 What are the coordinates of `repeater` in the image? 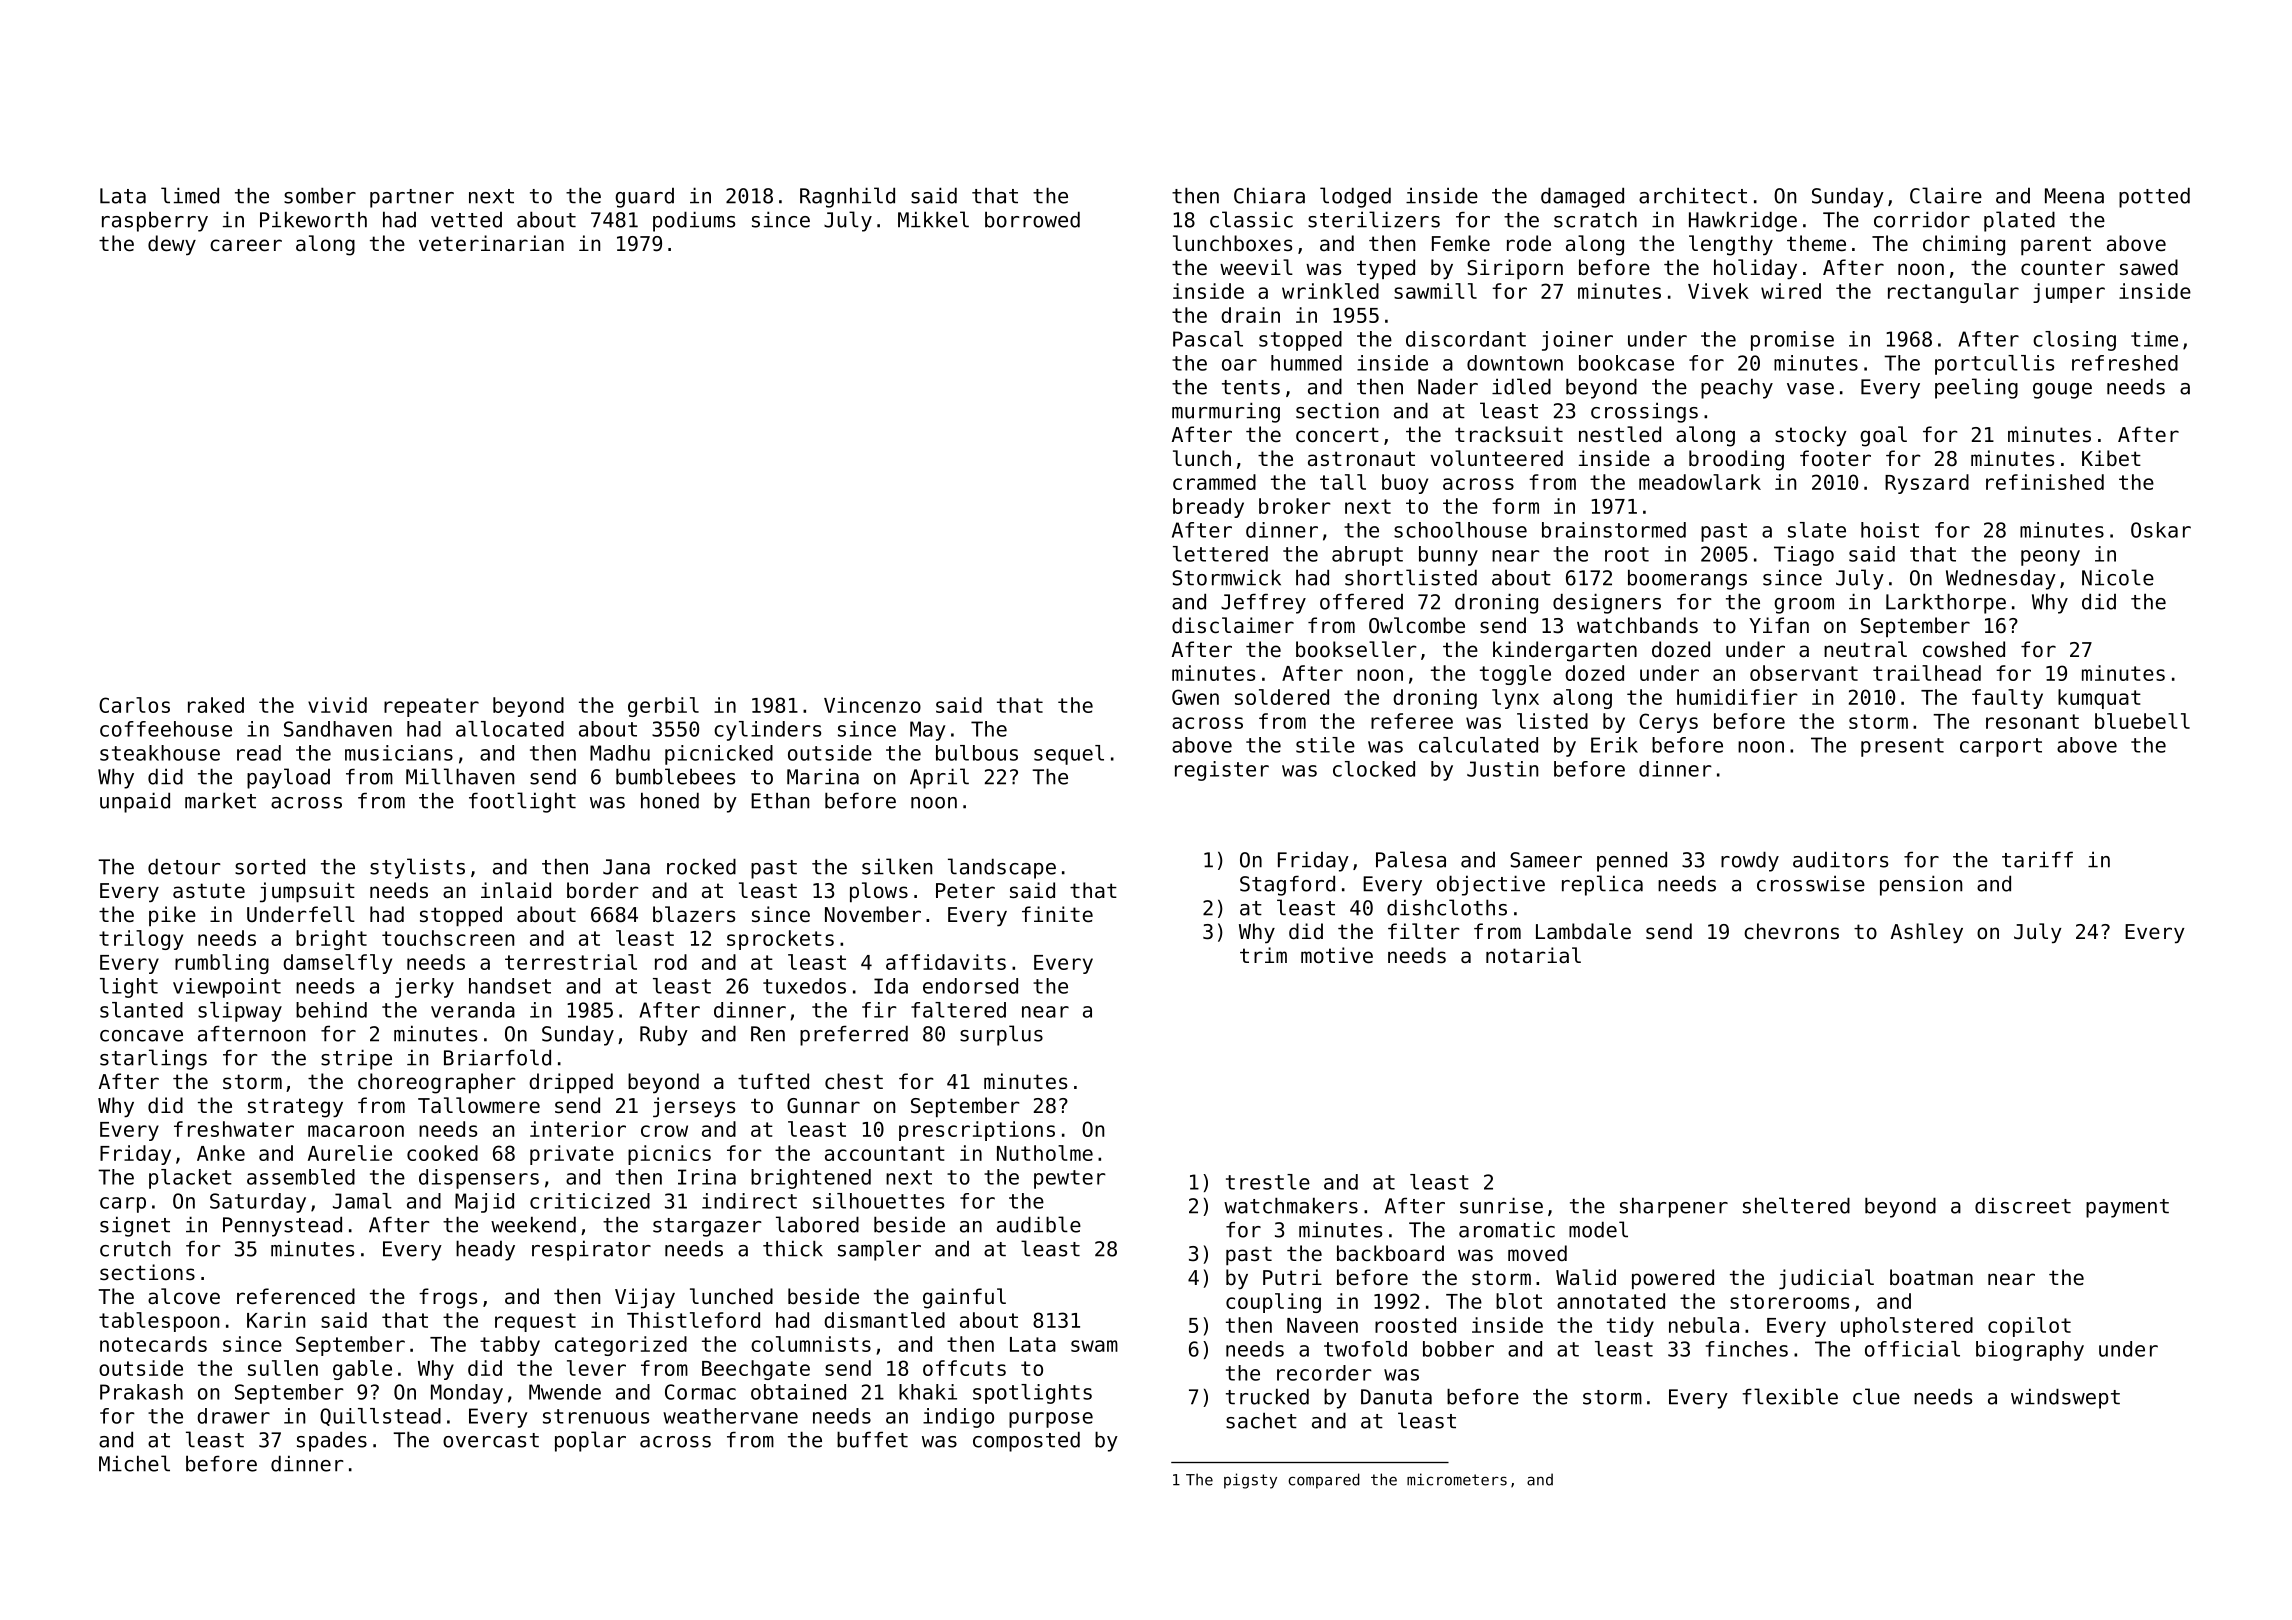 It's located at (431, 707).
